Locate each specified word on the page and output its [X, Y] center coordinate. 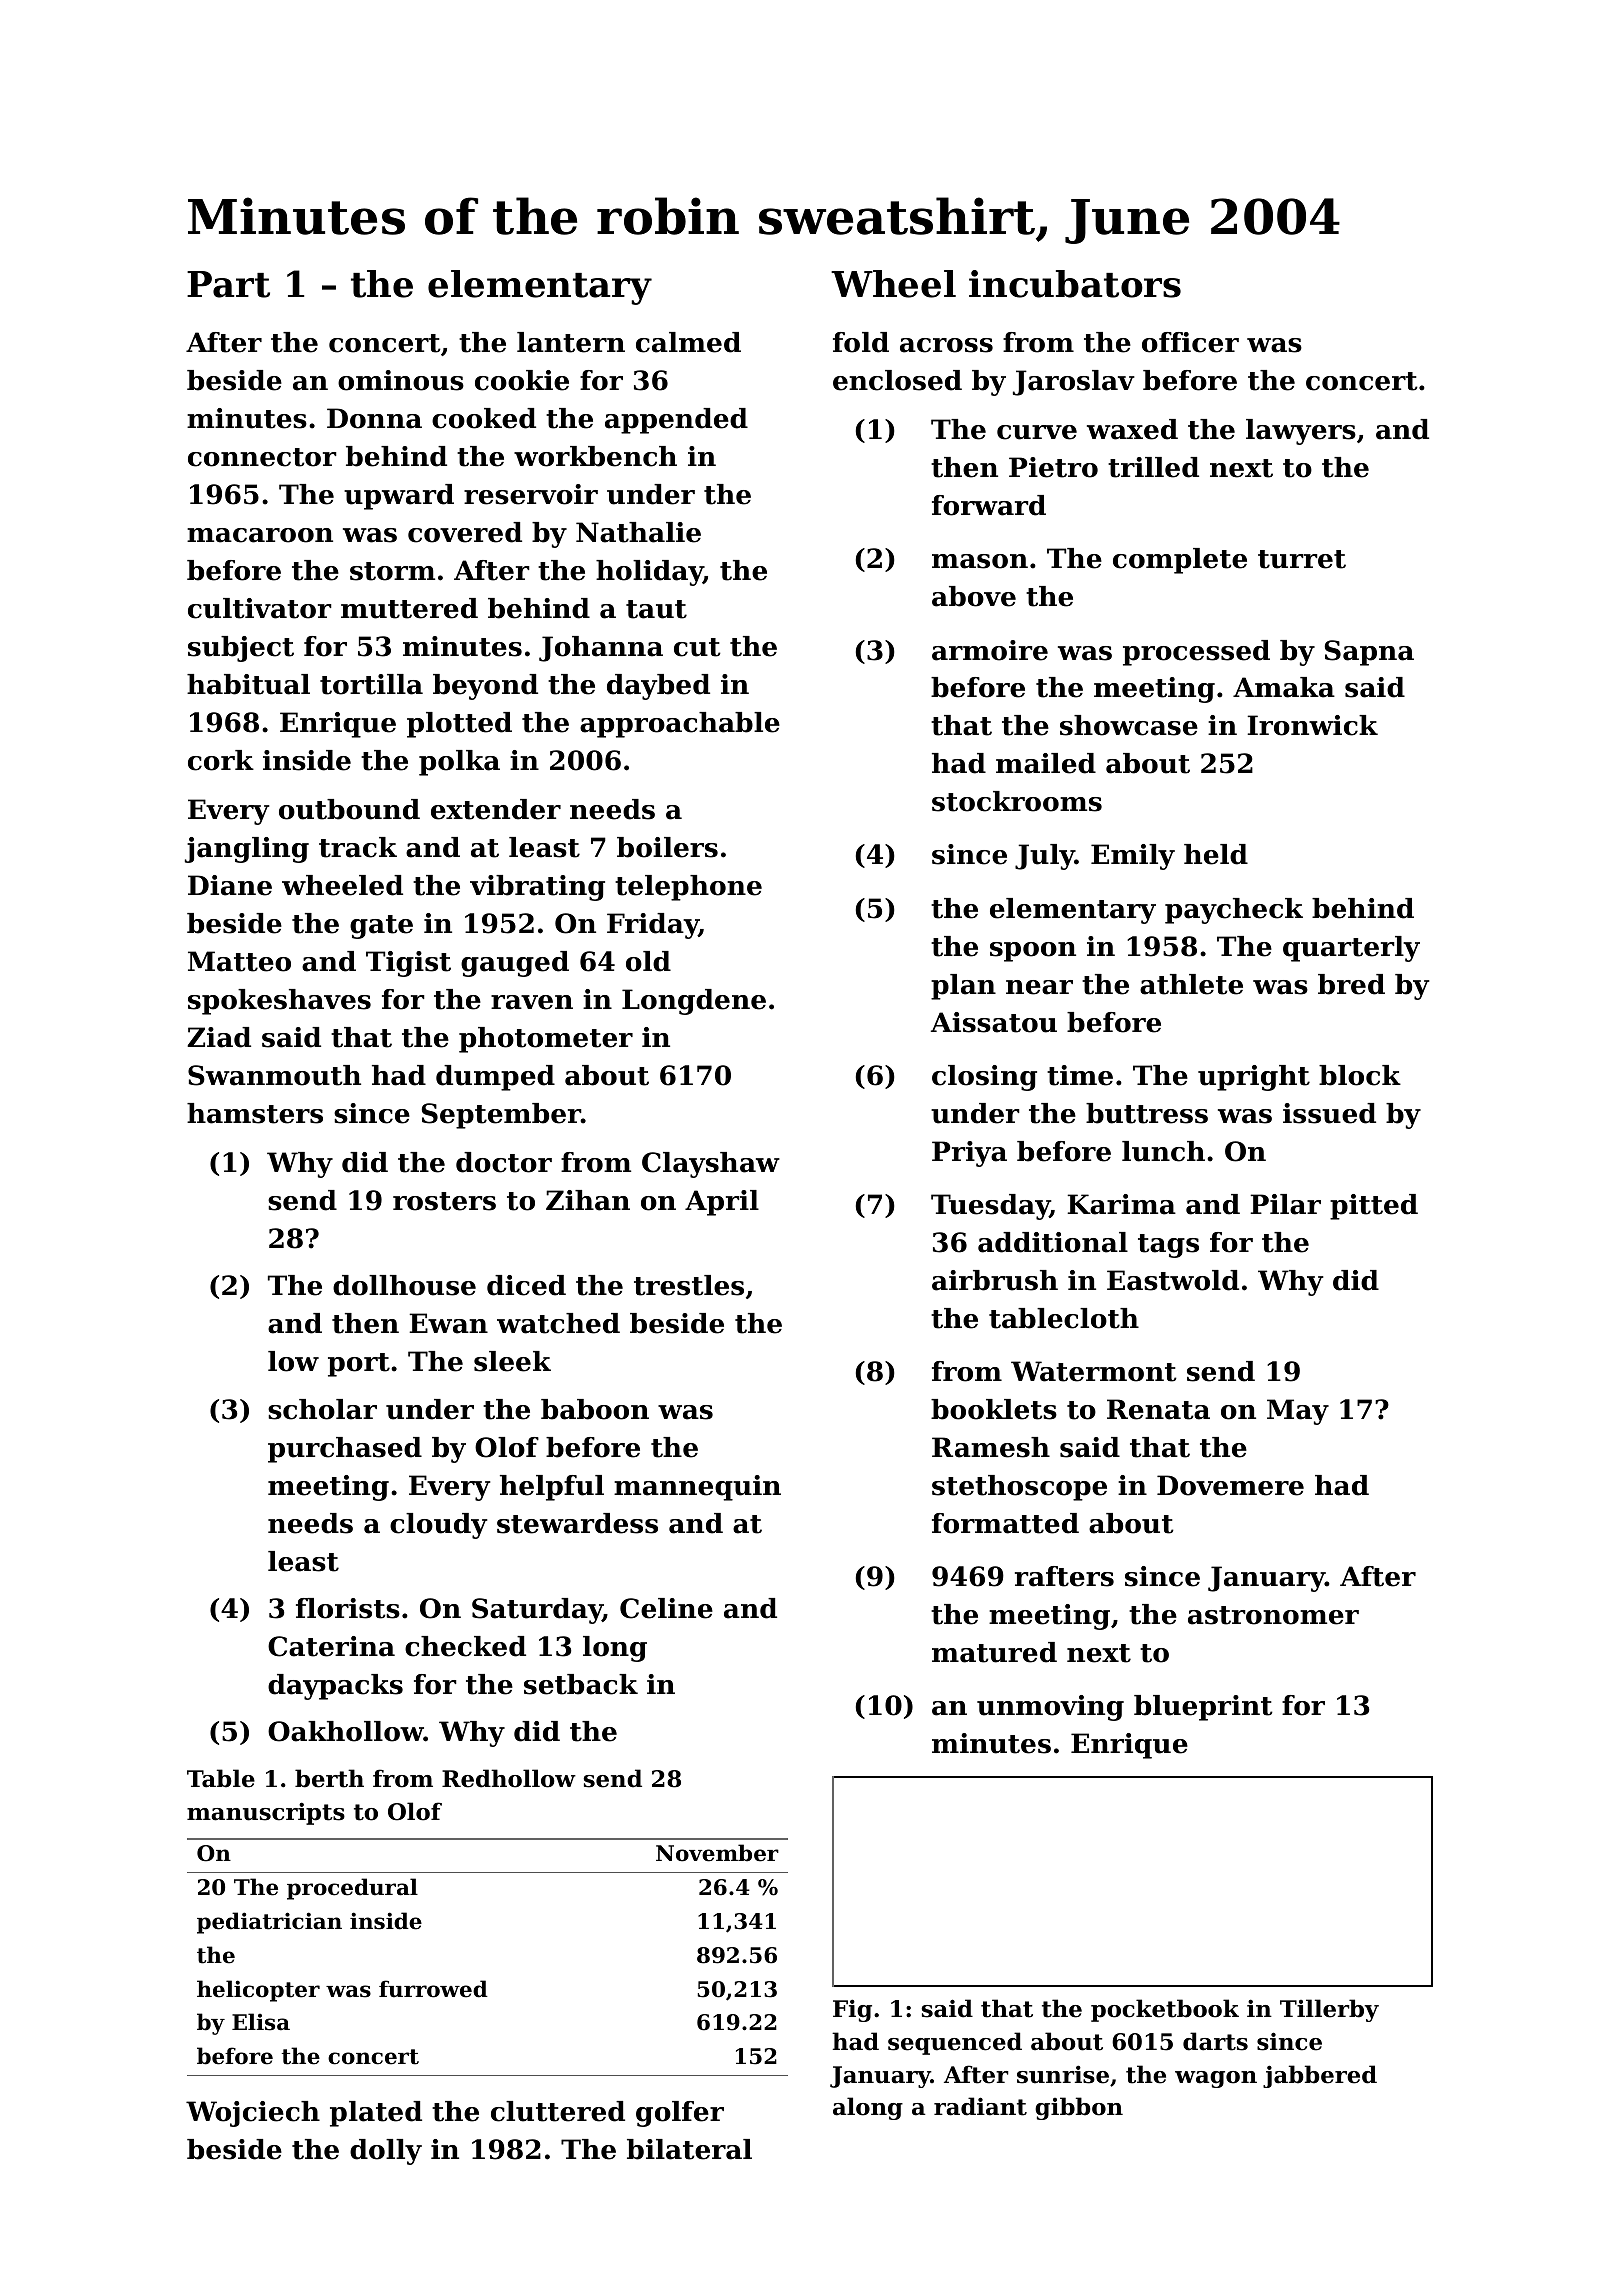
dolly [386, 2152]
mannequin [697, 1488]
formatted [1005, 1523]
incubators [1075, 284]
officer [1190, 342]
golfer [680, 2114]
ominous [401, 380]
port [359, 1365]
